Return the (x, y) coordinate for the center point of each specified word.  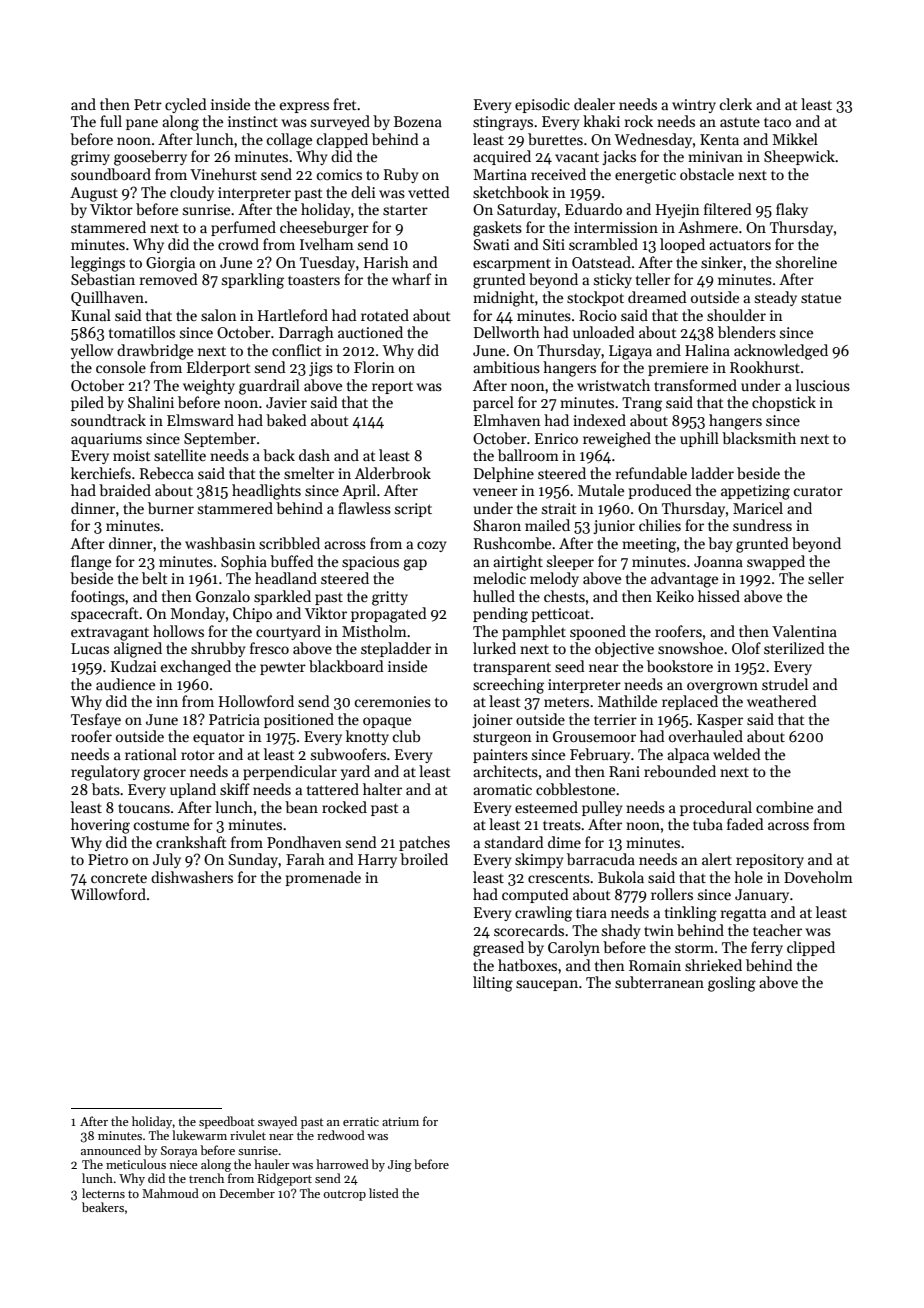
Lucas (90, 648)
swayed (277, 1122)
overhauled (706, 736)
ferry (767, 948)
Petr (148, 104)
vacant (577, 157)
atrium (400, 1121)
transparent (512, 668)
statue (821, 298)
